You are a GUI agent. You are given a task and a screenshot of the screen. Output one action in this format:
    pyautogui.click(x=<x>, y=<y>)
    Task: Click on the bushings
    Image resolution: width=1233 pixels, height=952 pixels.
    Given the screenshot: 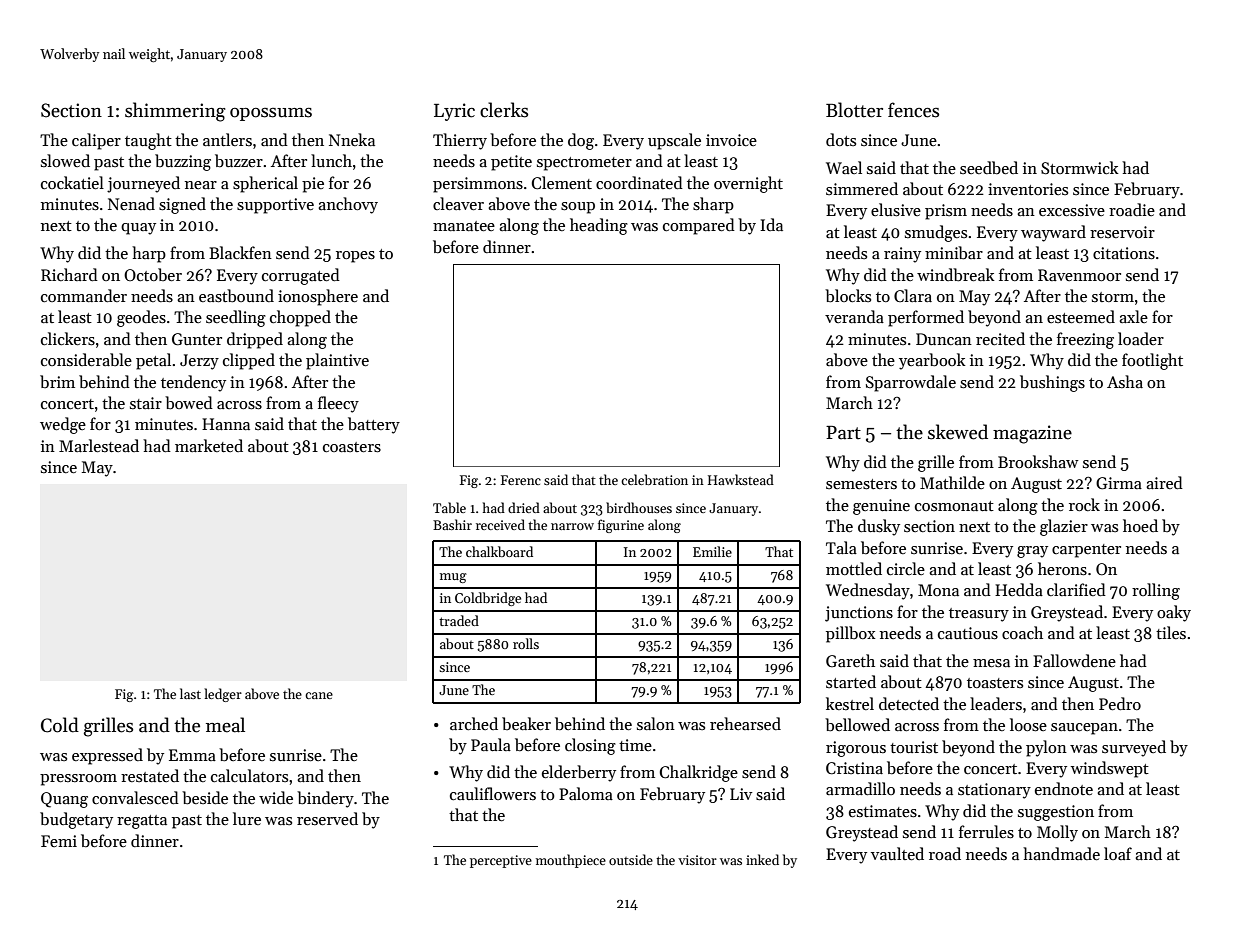 What is the action you would take?
    pyautogui.click(x=1052, y=383)
